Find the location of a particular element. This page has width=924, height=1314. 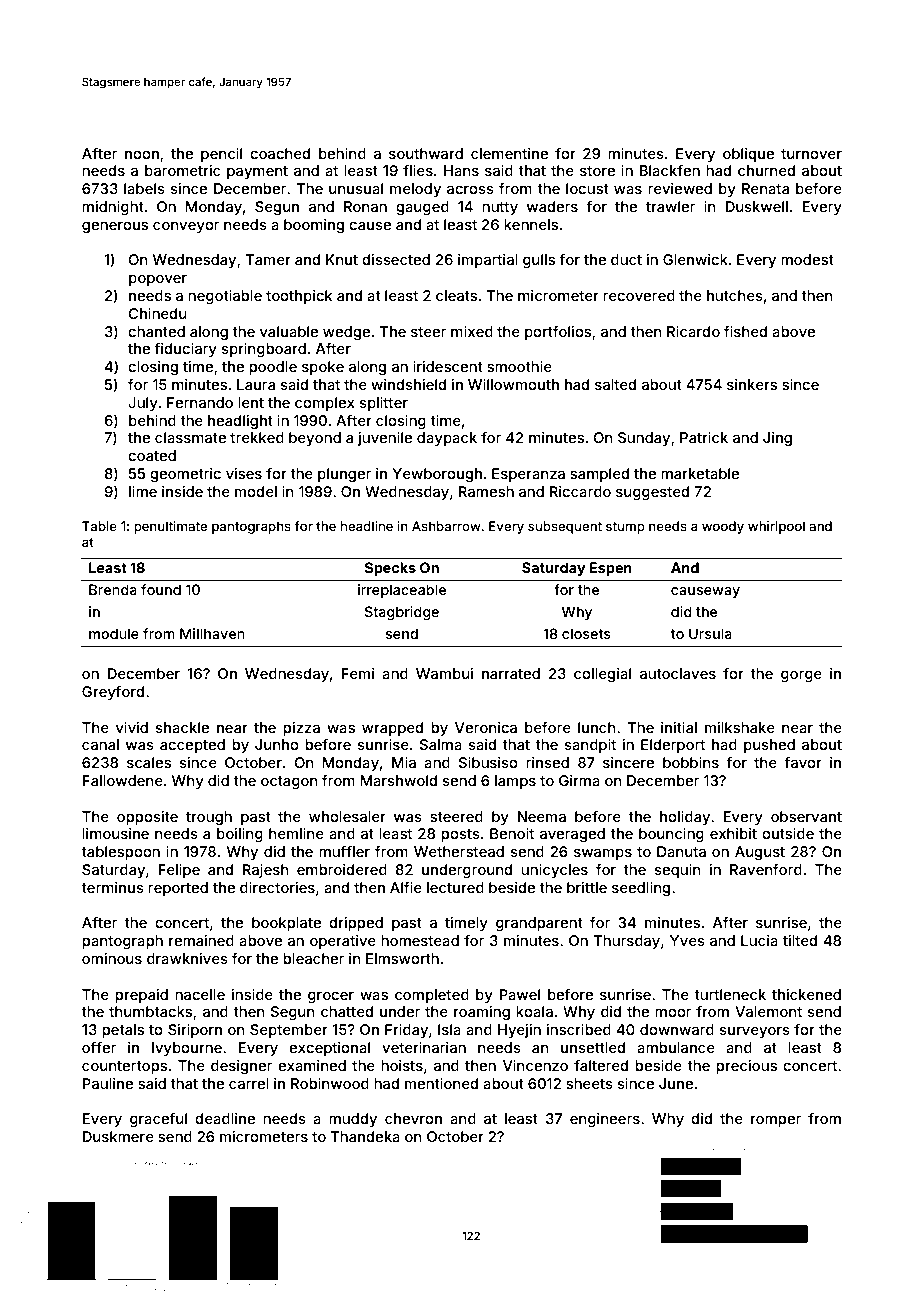

Femi is located at coordinates (358, 673).
